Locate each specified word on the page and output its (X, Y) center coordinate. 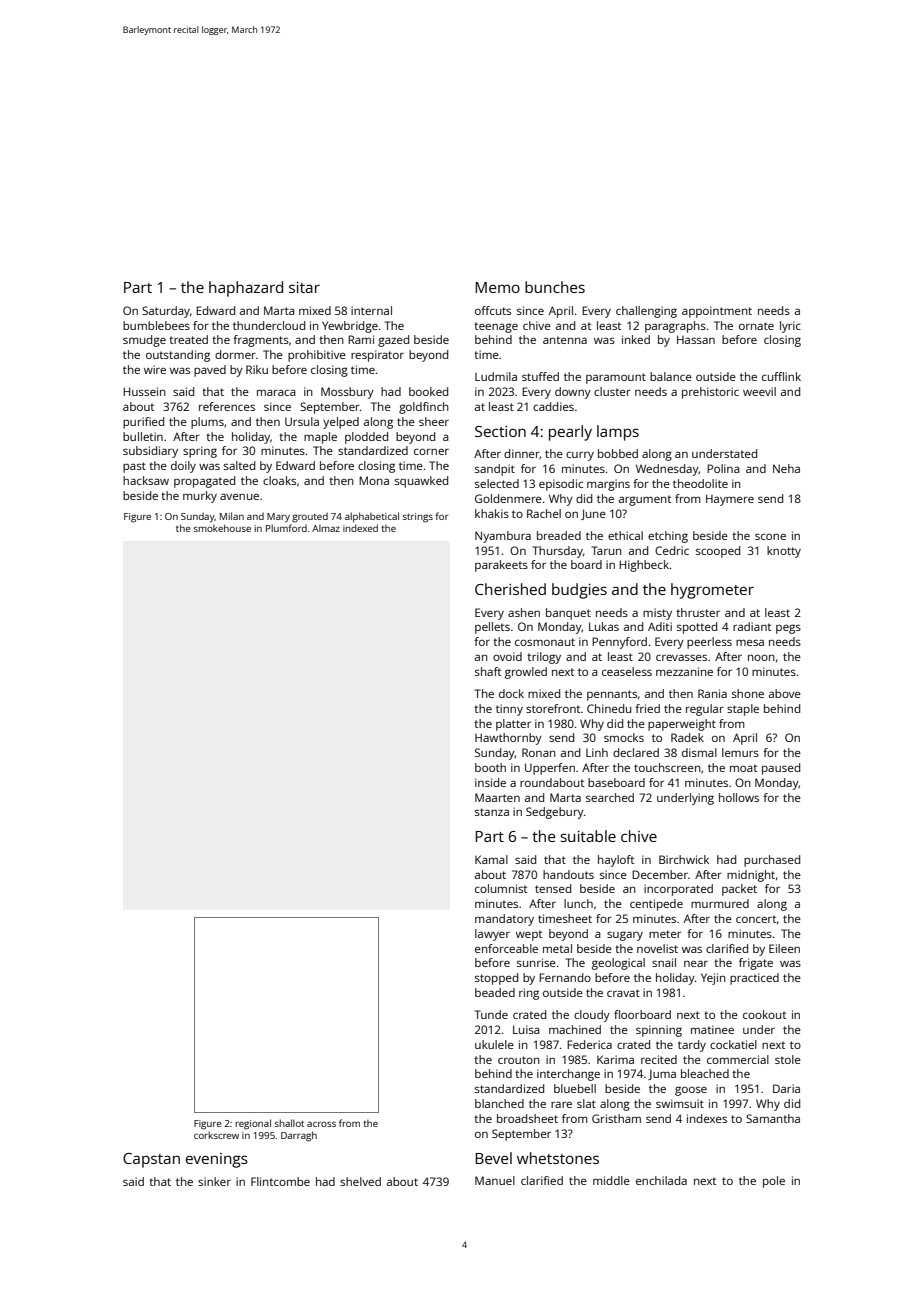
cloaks (279, 480)
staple (743, 710)
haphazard (246, 289)
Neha (786, 468)
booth (490, 767)
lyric (790, 327)
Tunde (491, 1014)
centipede (656, 905)
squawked (421, 482)
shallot (289, 1123)
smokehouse (222, 528)
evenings (217, 1160)
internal (371, 310)
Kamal (491, 859)
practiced (754, 979)
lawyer (492, 935)
